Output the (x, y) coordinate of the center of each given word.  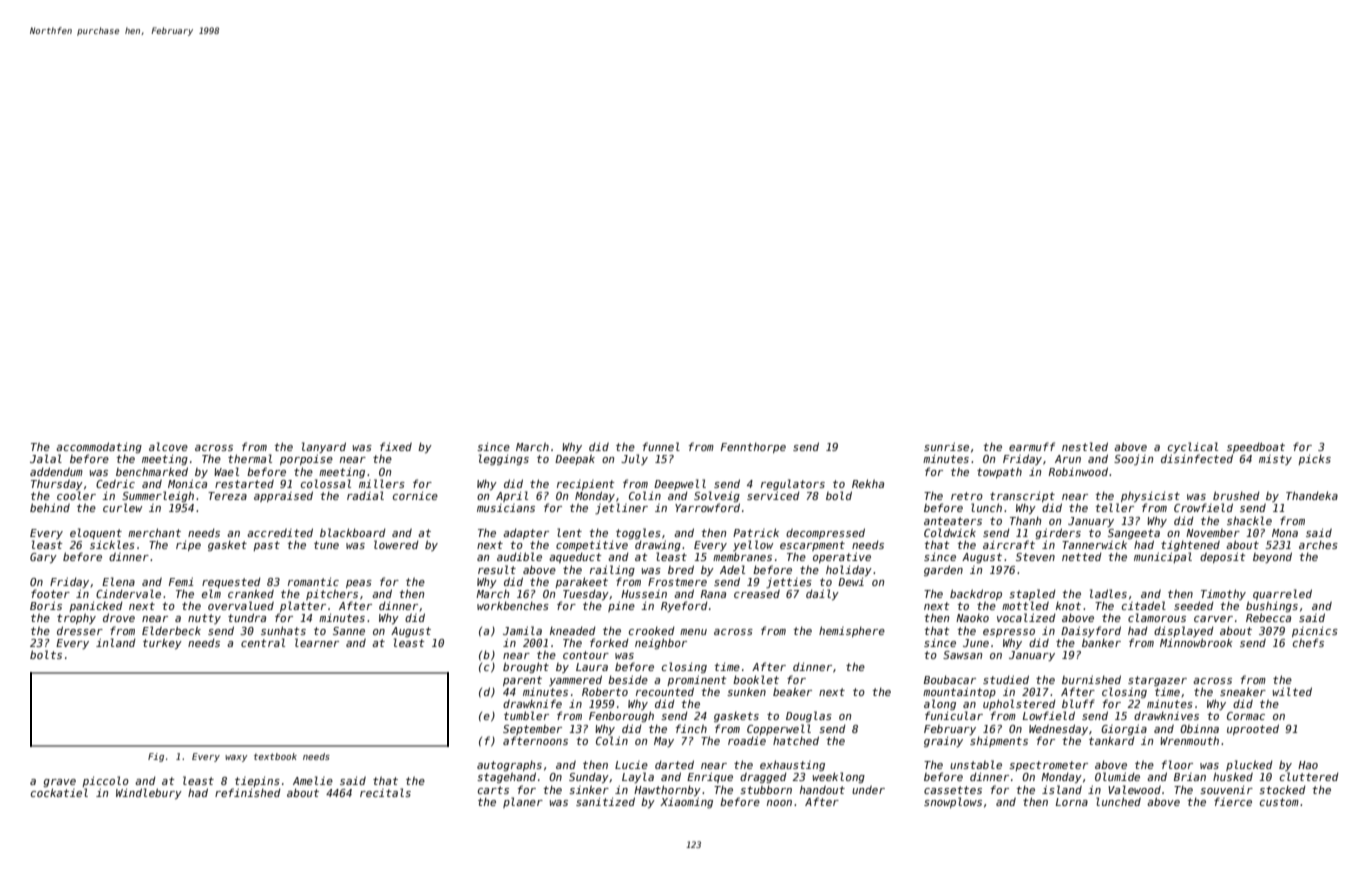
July (634, 459)
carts (493, 790)
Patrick (756, 532)
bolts (46, 654)
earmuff (1032, 446)
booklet (756, 679)
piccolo (105, 781)
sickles (112, 544)
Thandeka (1312, 495)
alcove (168, 446)
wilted (1292, 691)
